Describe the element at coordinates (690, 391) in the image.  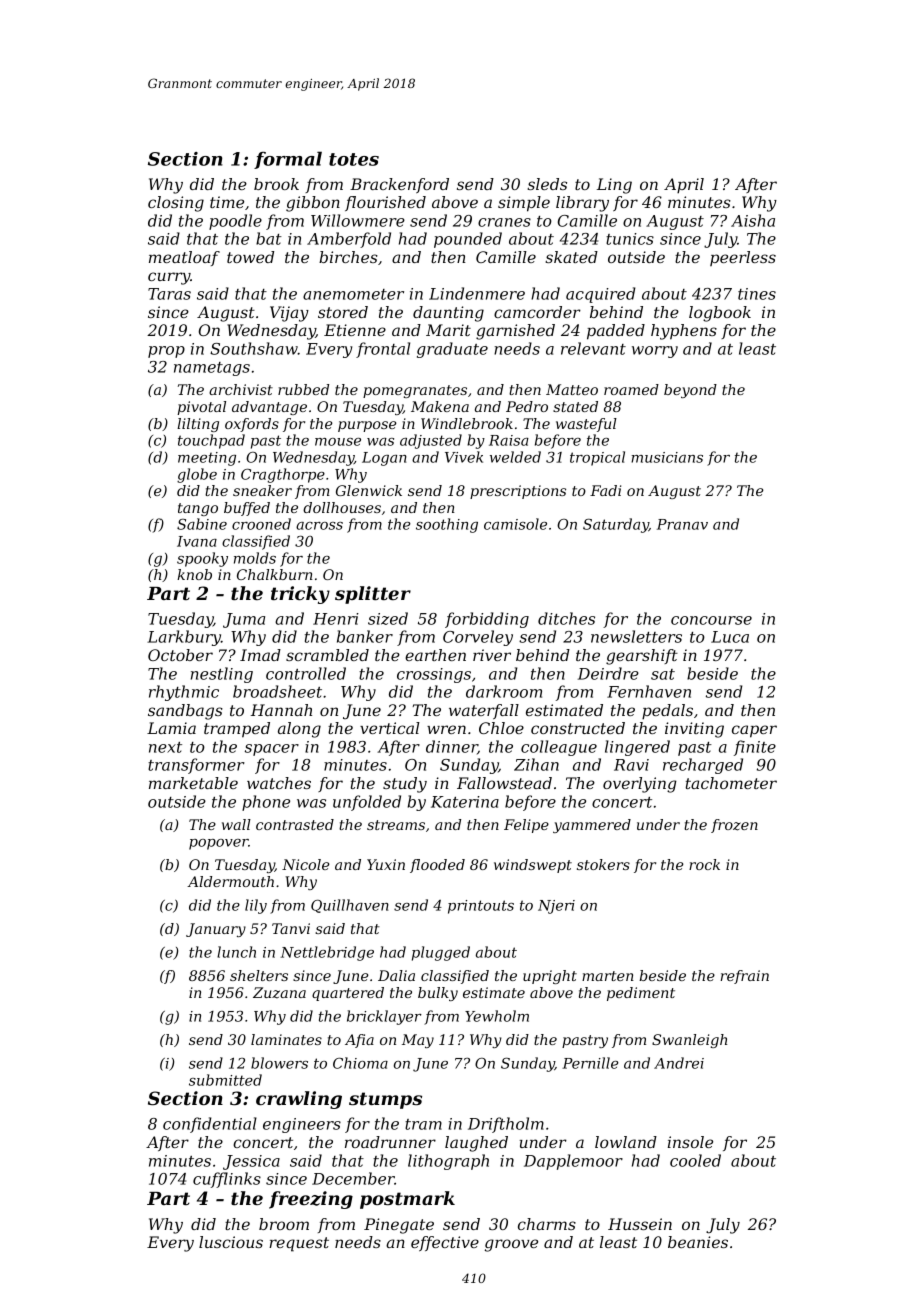
I see `beyond` at that location.
